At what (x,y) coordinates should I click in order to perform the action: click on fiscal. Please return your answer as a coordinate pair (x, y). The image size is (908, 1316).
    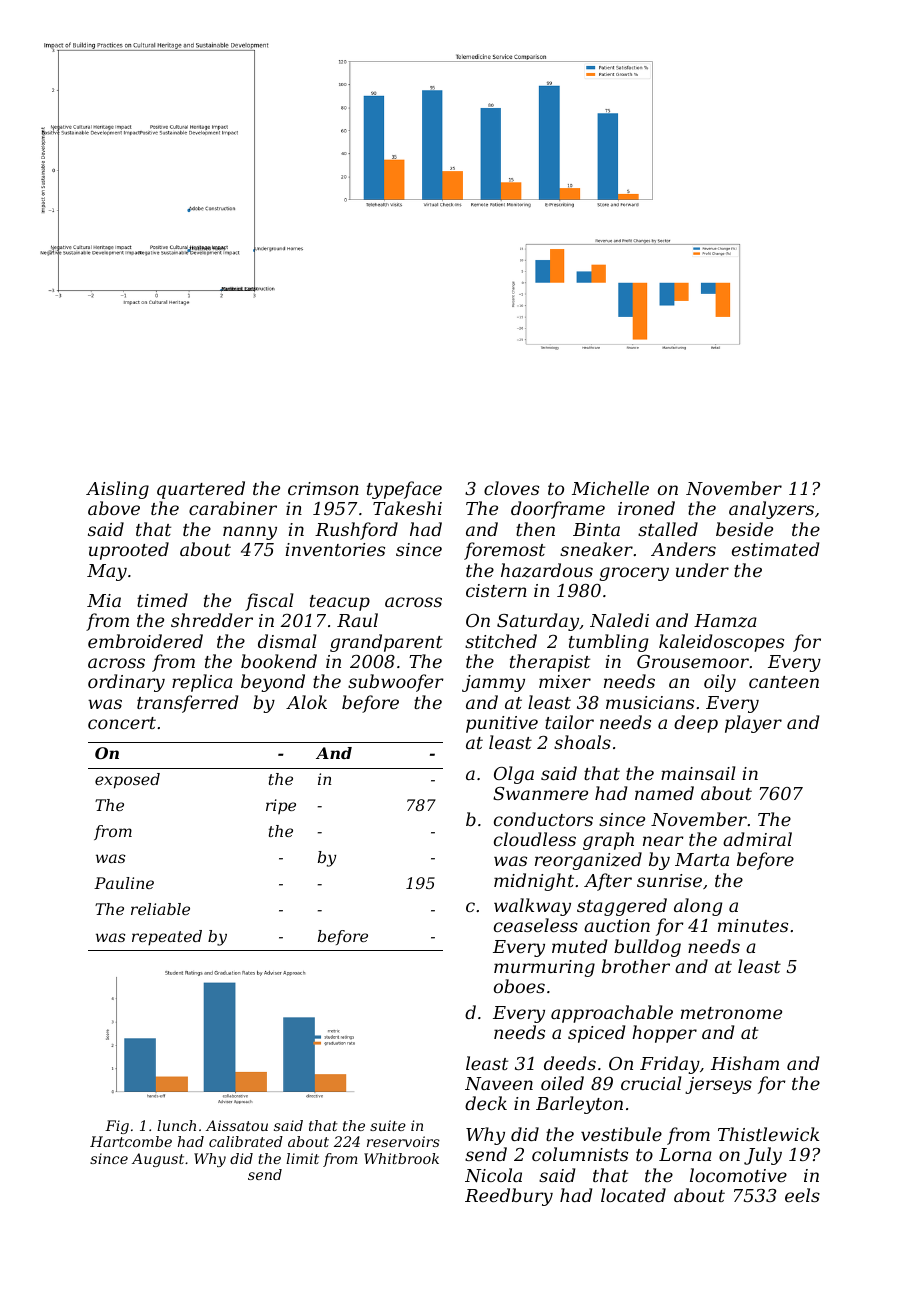
    Looking at the image, I should click on (269, 602).
